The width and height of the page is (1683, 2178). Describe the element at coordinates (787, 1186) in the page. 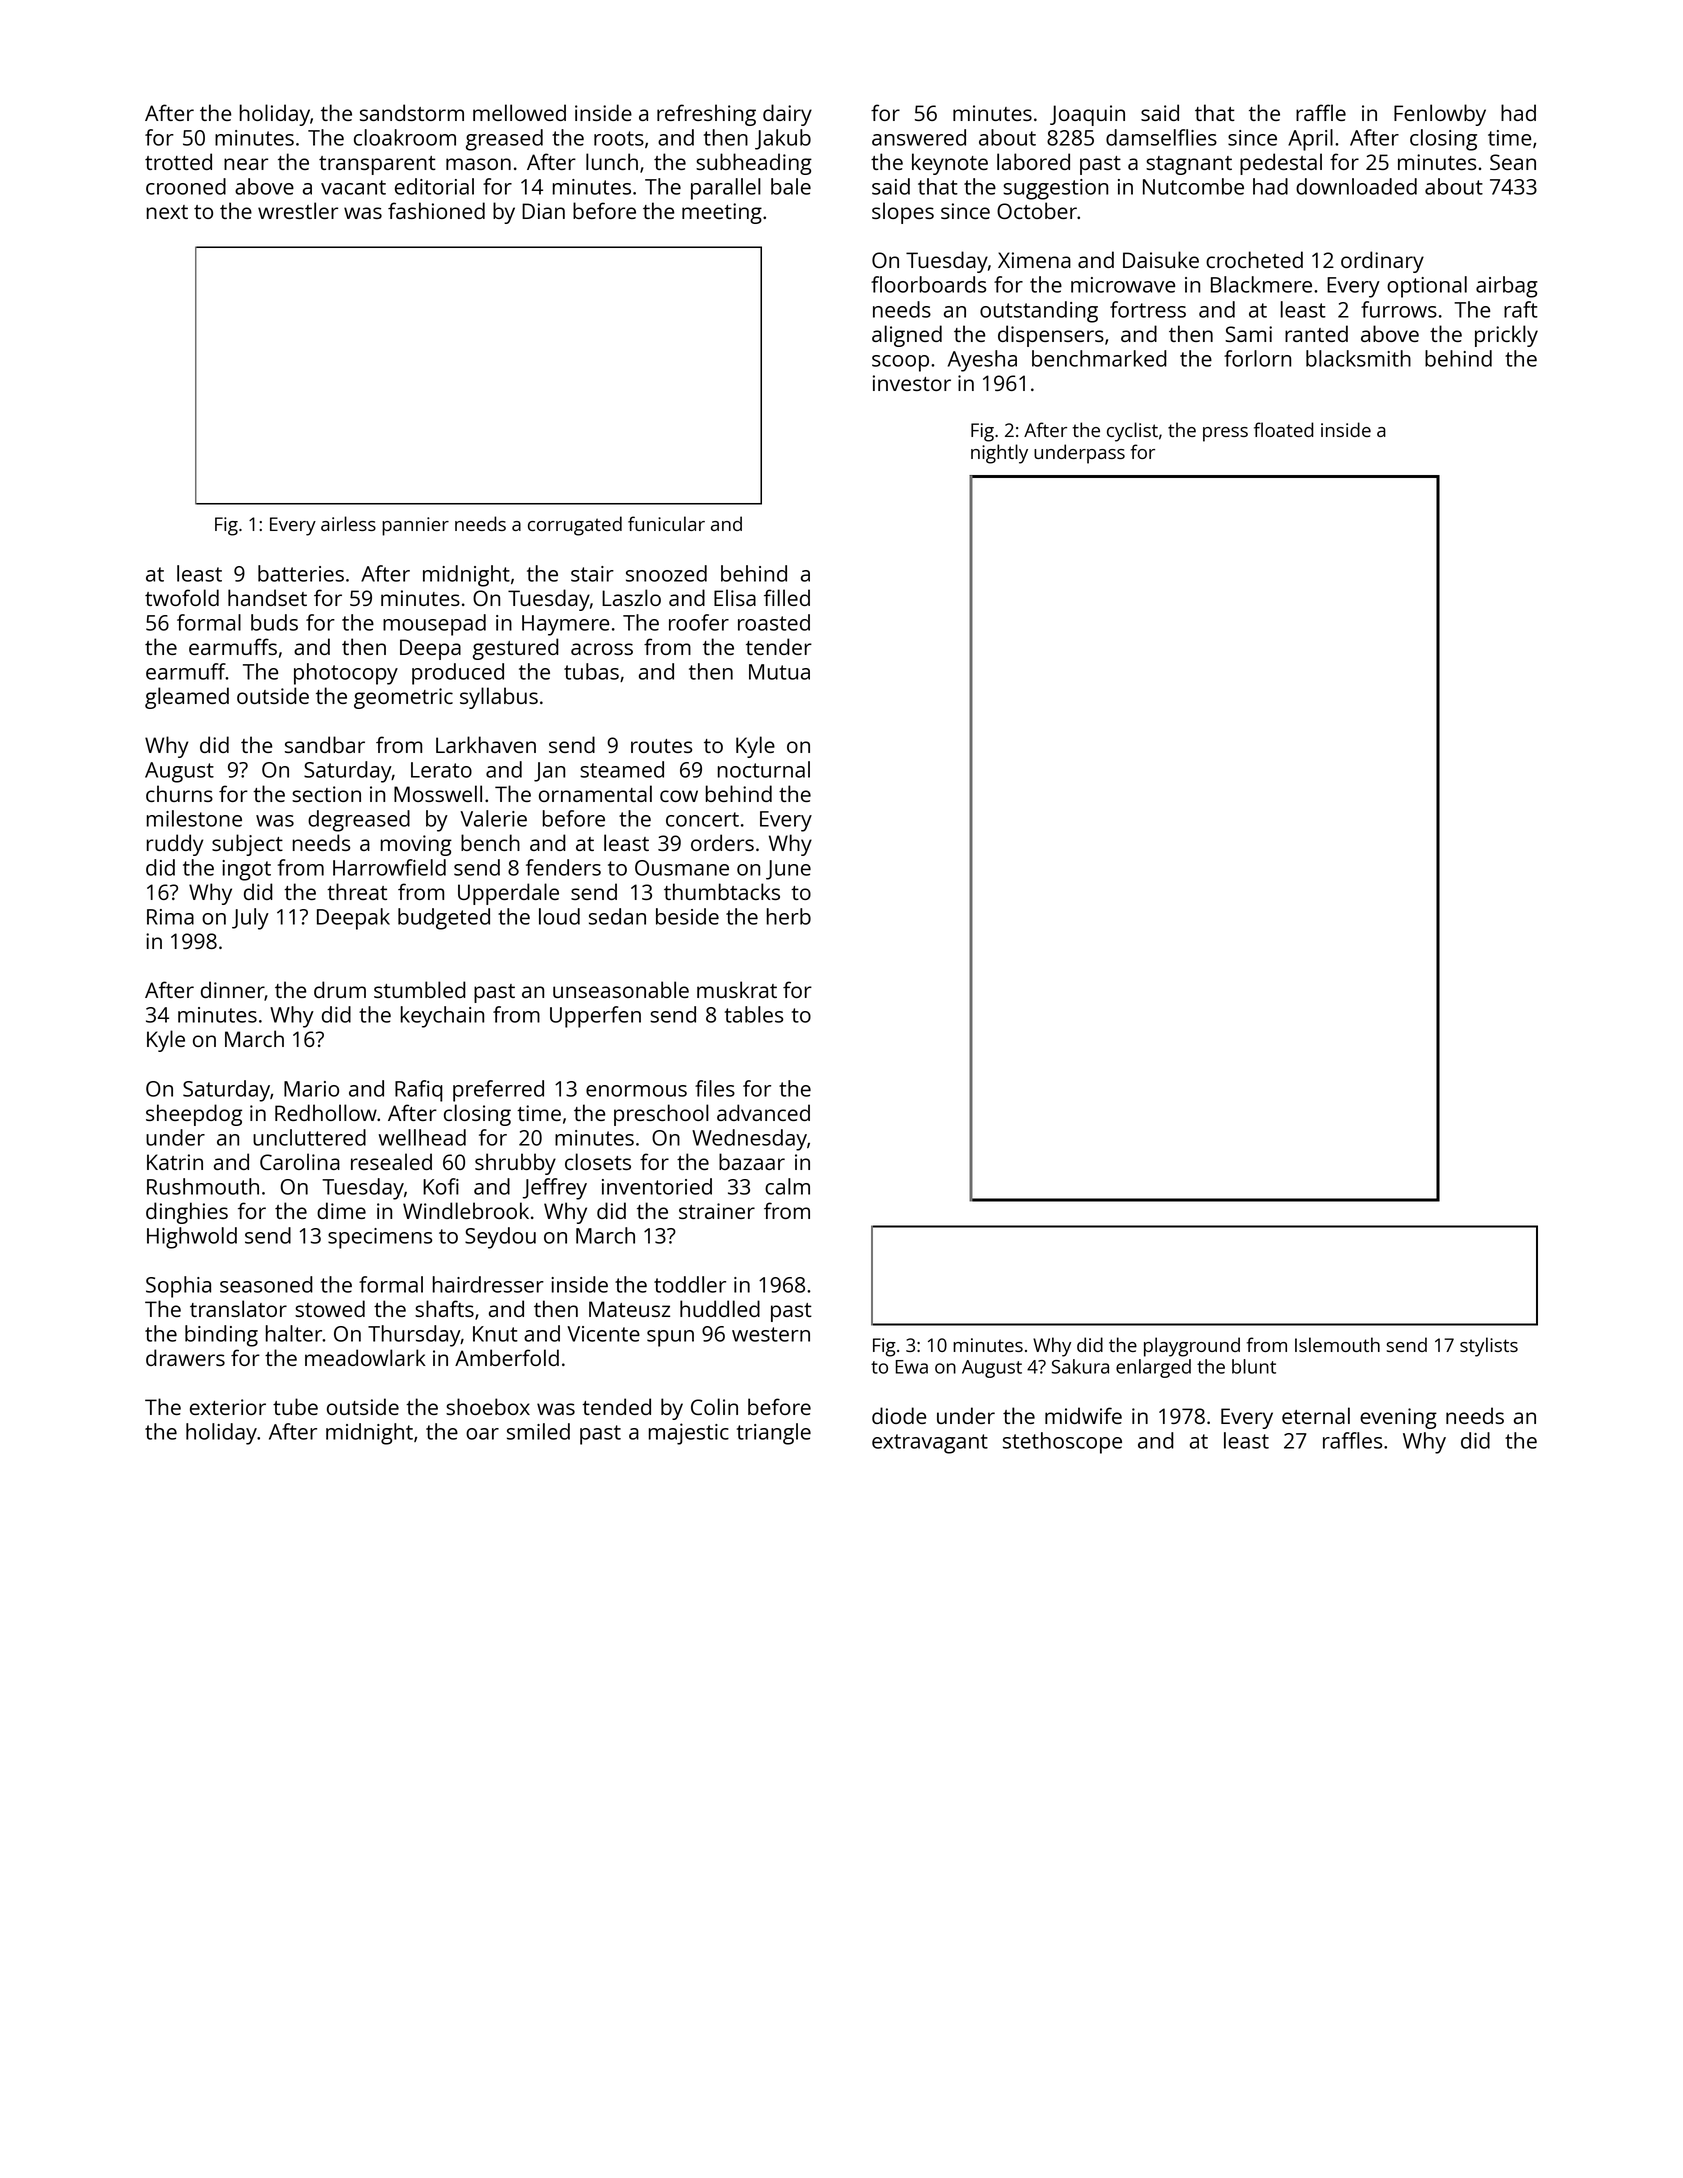

I see `calm` at that location.
